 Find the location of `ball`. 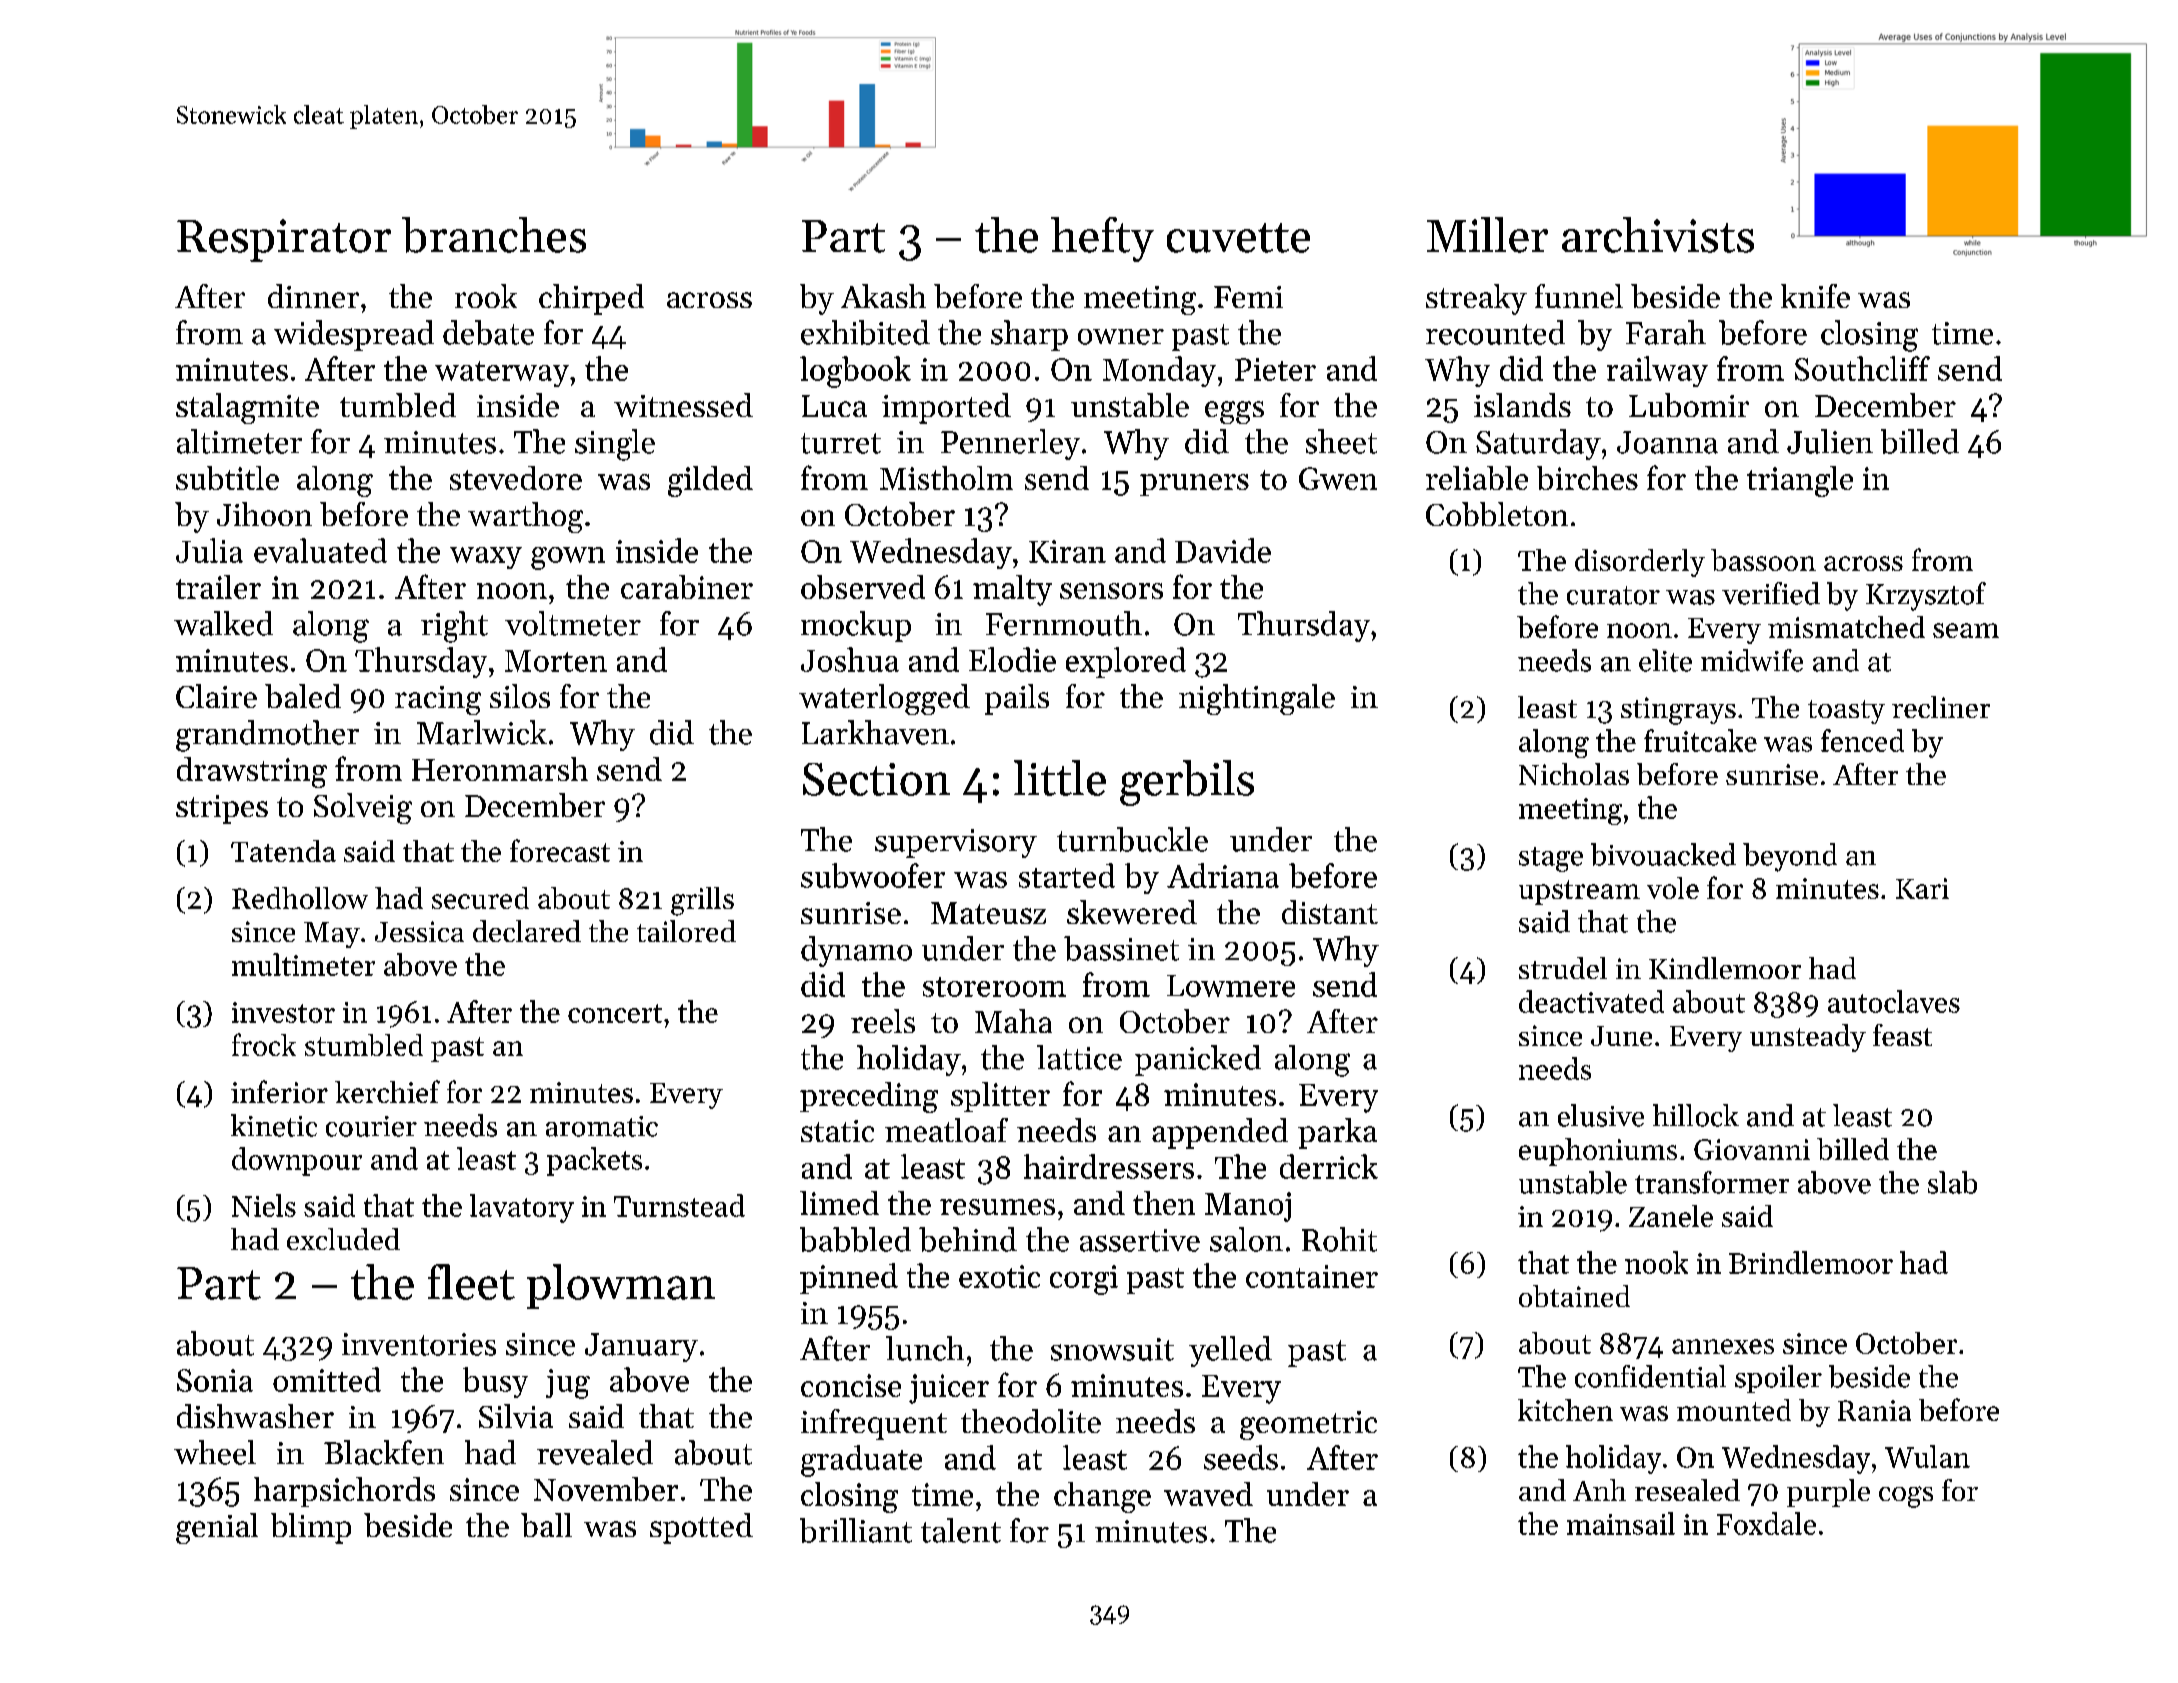

ball is located at coordinates (546, 1525).
